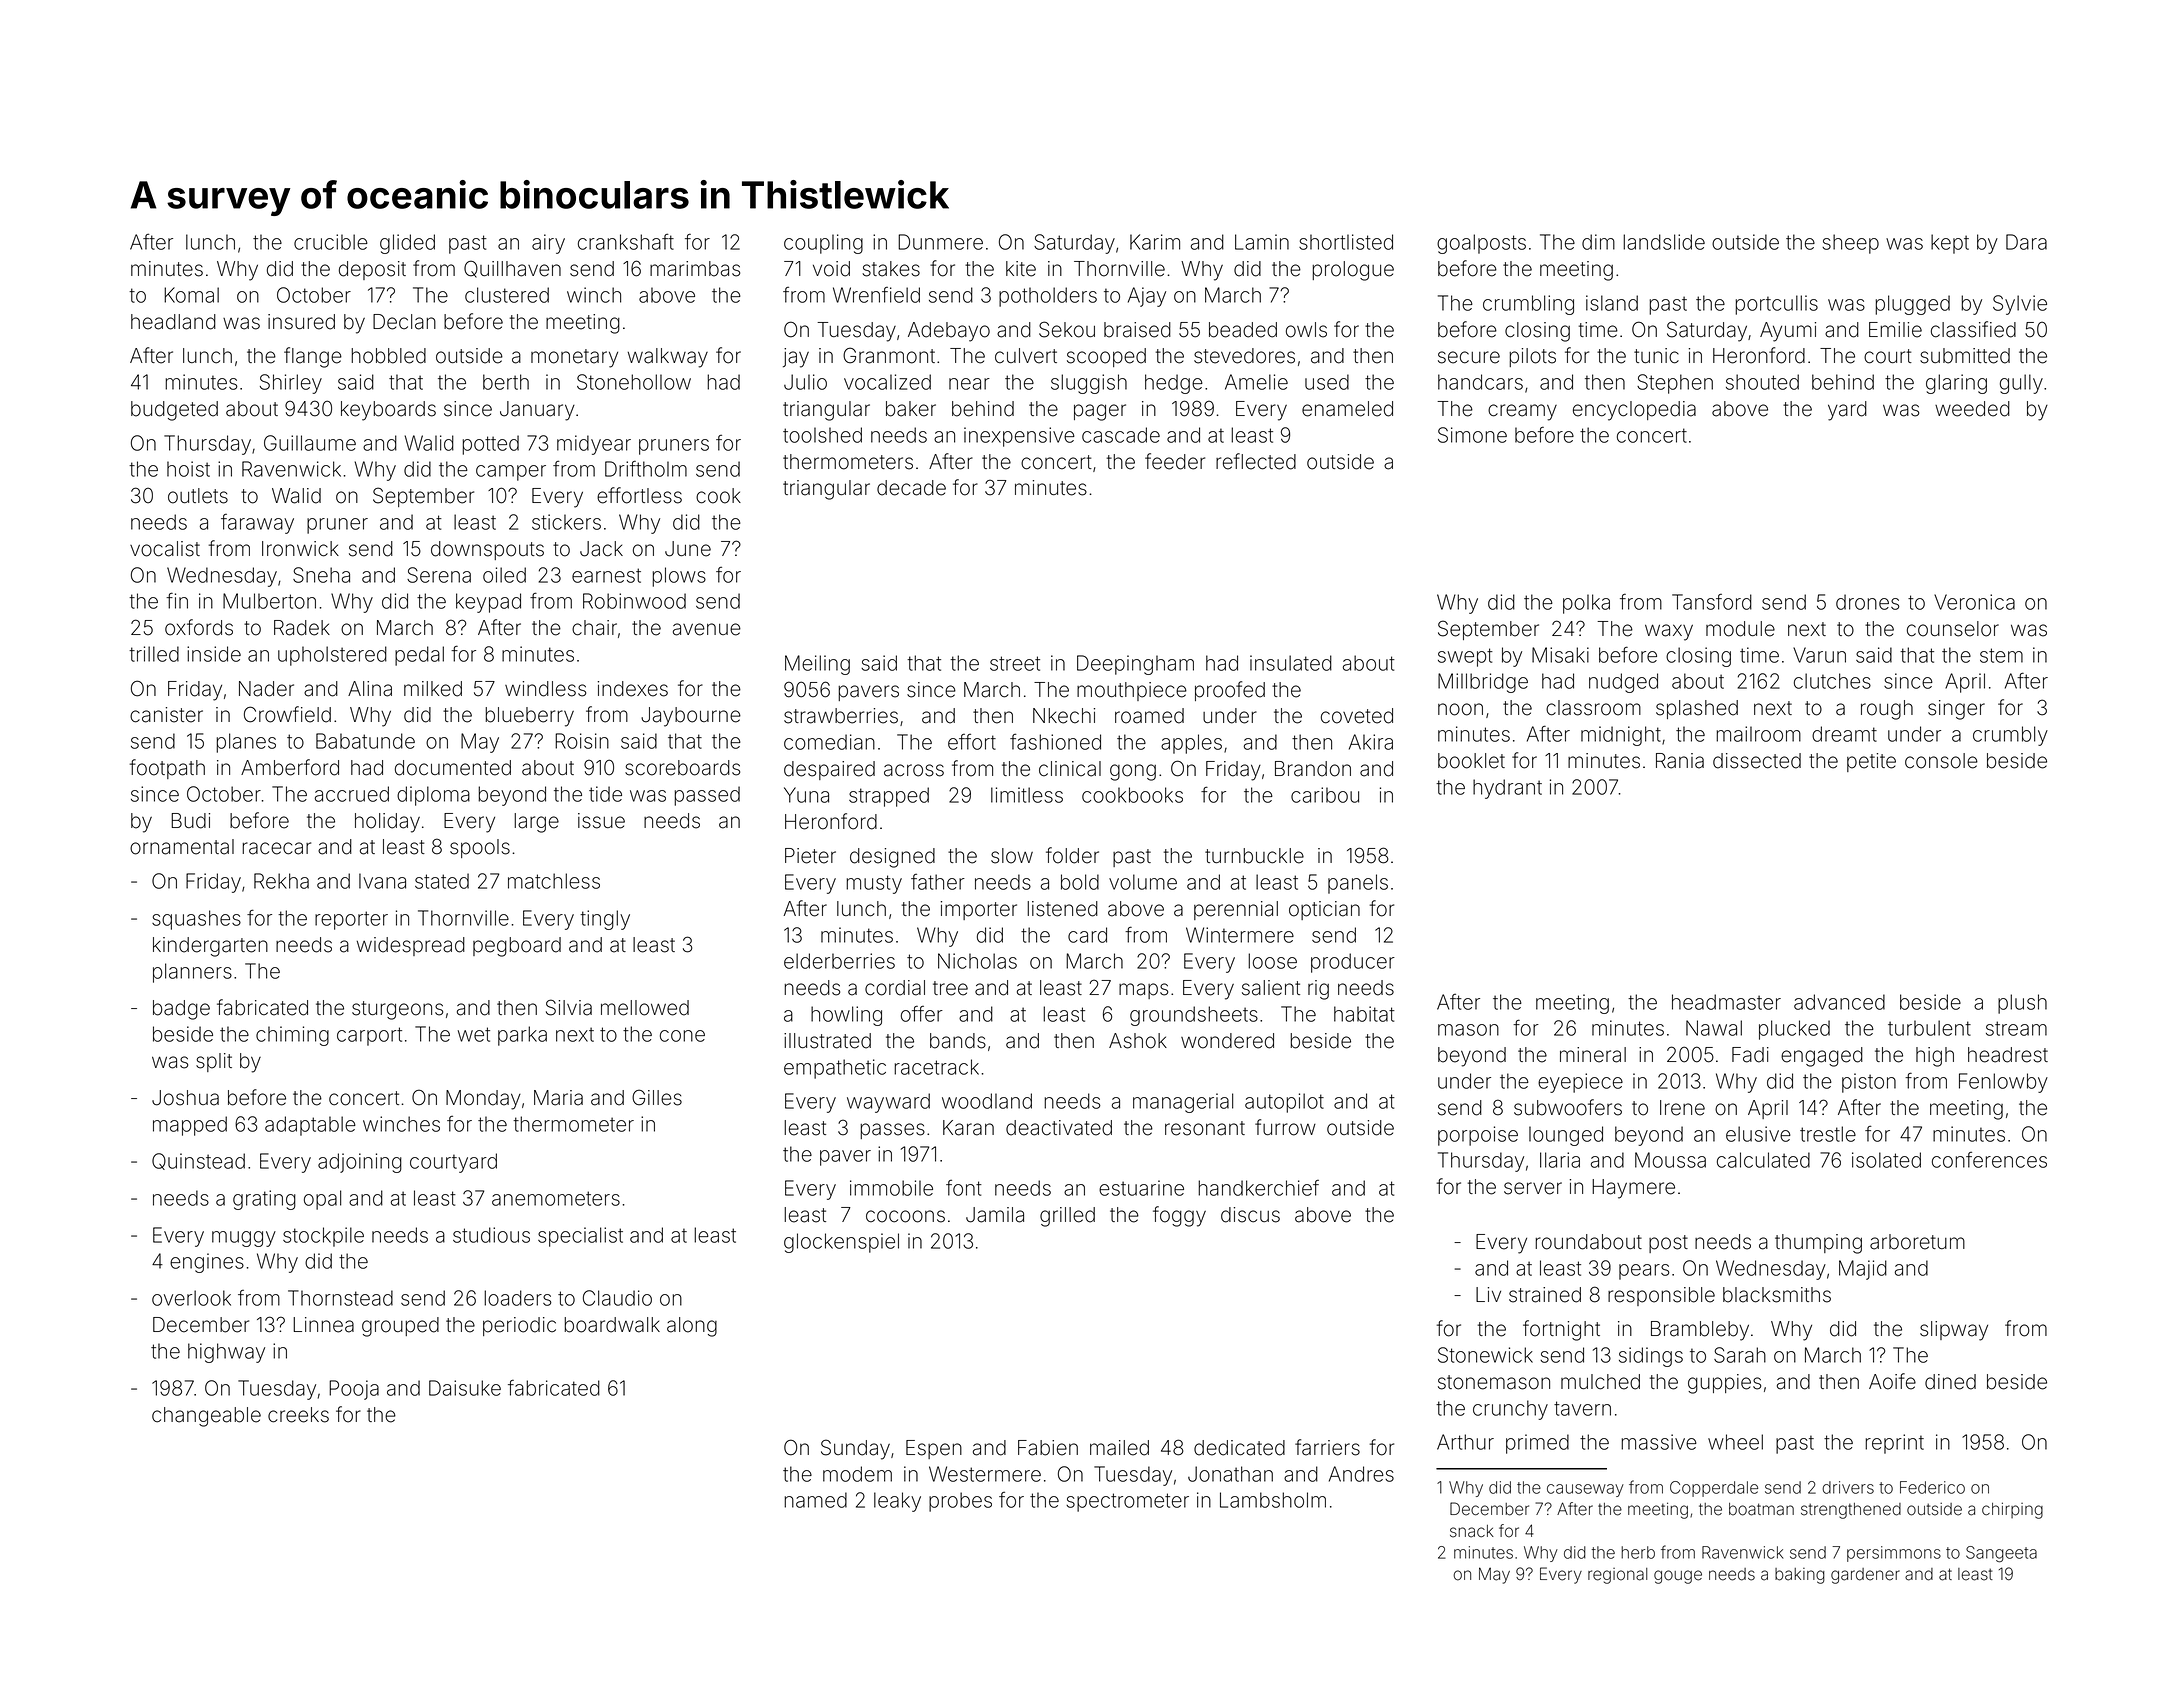 This document has width=2178, height=1683. I want to click on crumbly, so click(2010, 736).
